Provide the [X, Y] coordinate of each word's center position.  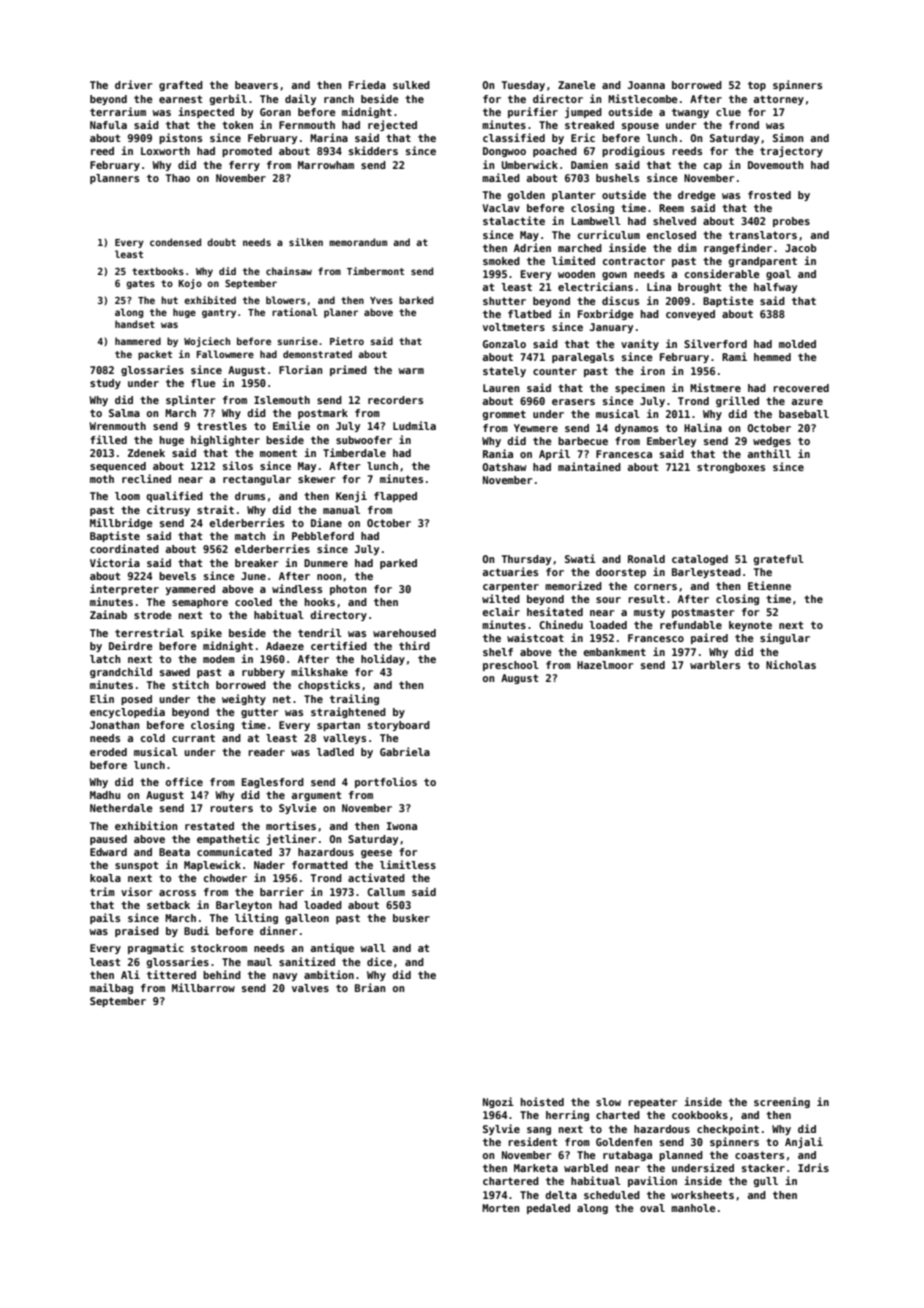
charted [618, 1115]
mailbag [111, 988]
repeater [652, 1103]
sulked [411, 85]
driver [133, 84]
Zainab [108, 614]
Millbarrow [203, 987]
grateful [779, 560]
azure [807, 402]
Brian [370, 987]
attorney [779, 100]
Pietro [347, 341]
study [105, 384]
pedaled [548, 1209]
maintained [589, 466]
